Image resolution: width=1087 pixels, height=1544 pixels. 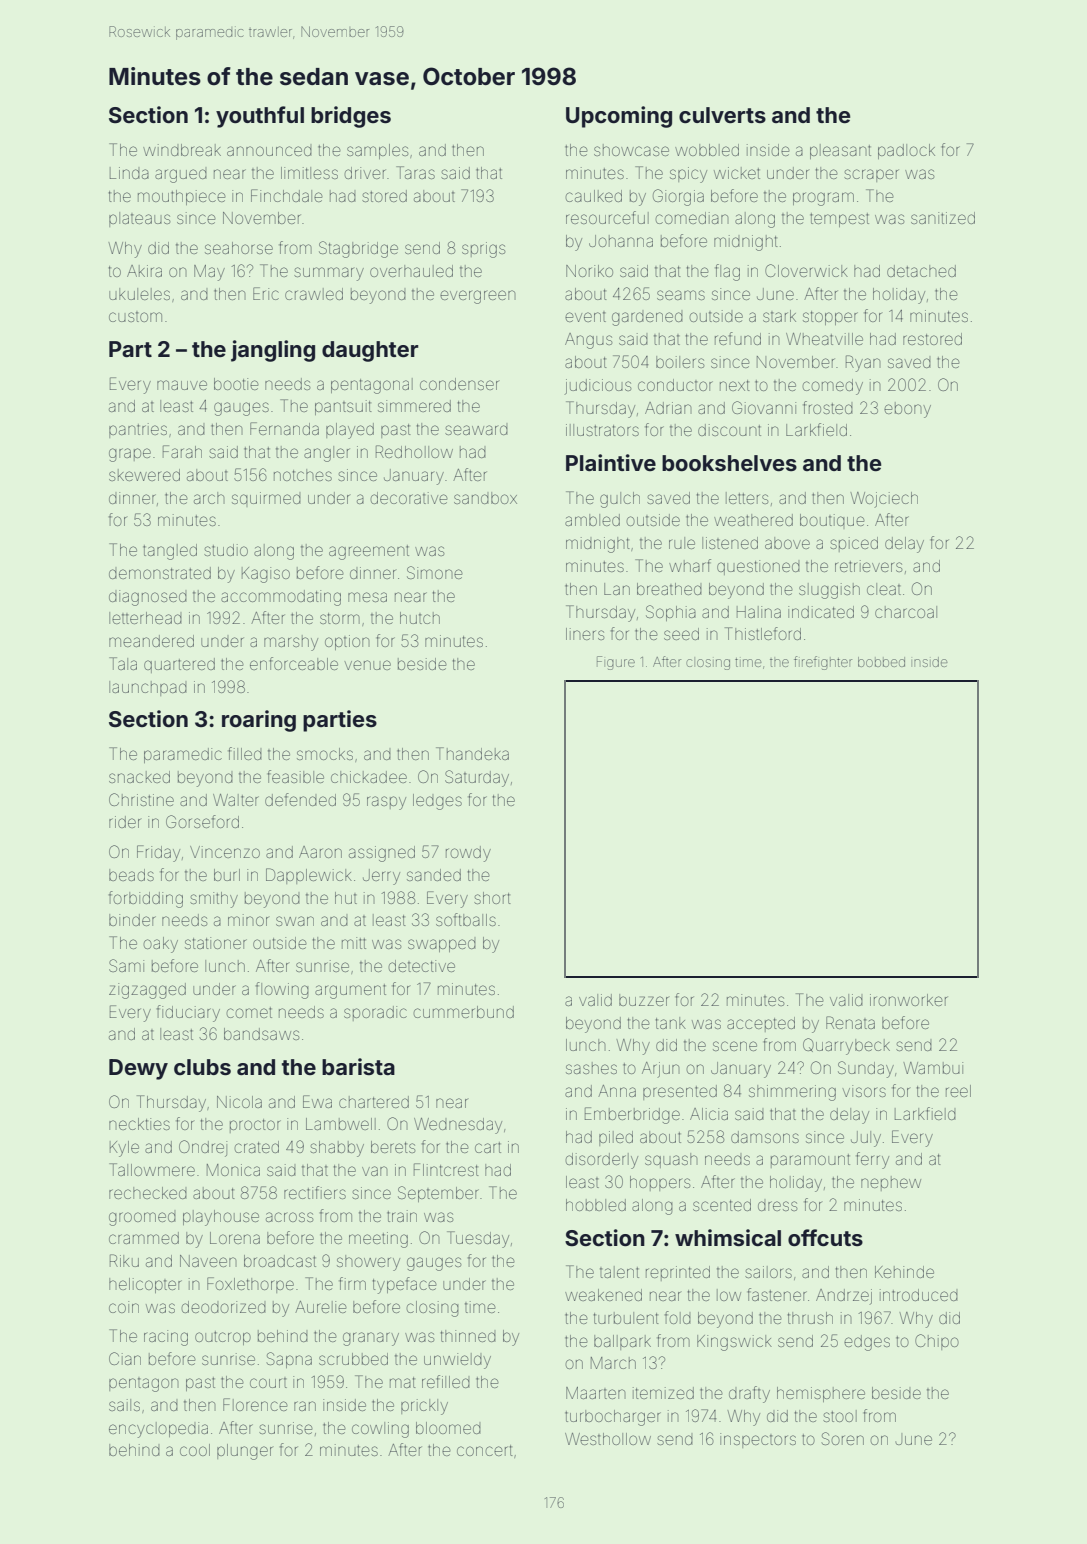 What do you see at coordinates (139, 294) in the document?
I see `ukuleles` at bounding box center [139, 294].
